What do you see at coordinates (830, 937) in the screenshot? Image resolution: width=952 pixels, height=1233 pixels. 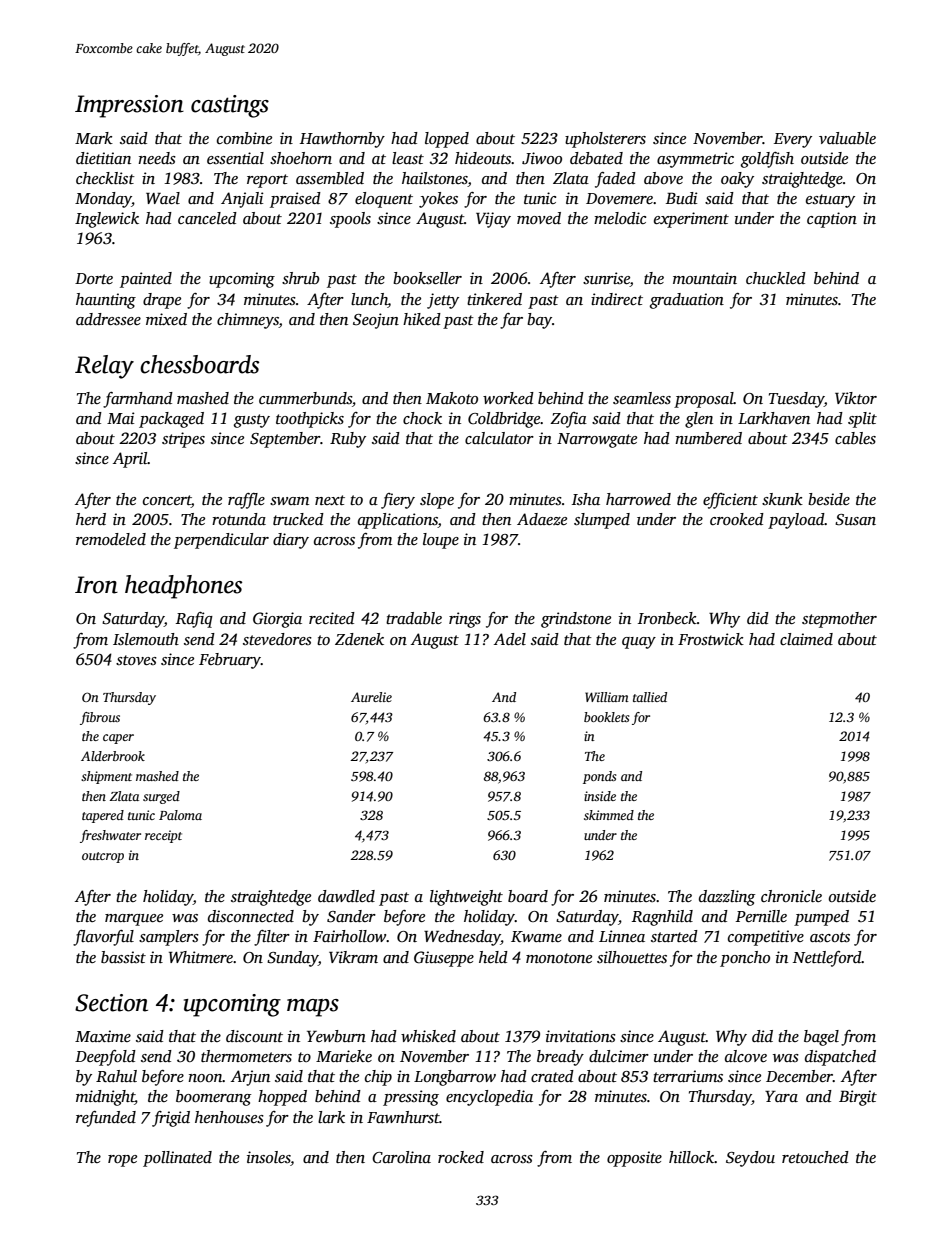 I see `ascots` at bounding box center [830, 937].
